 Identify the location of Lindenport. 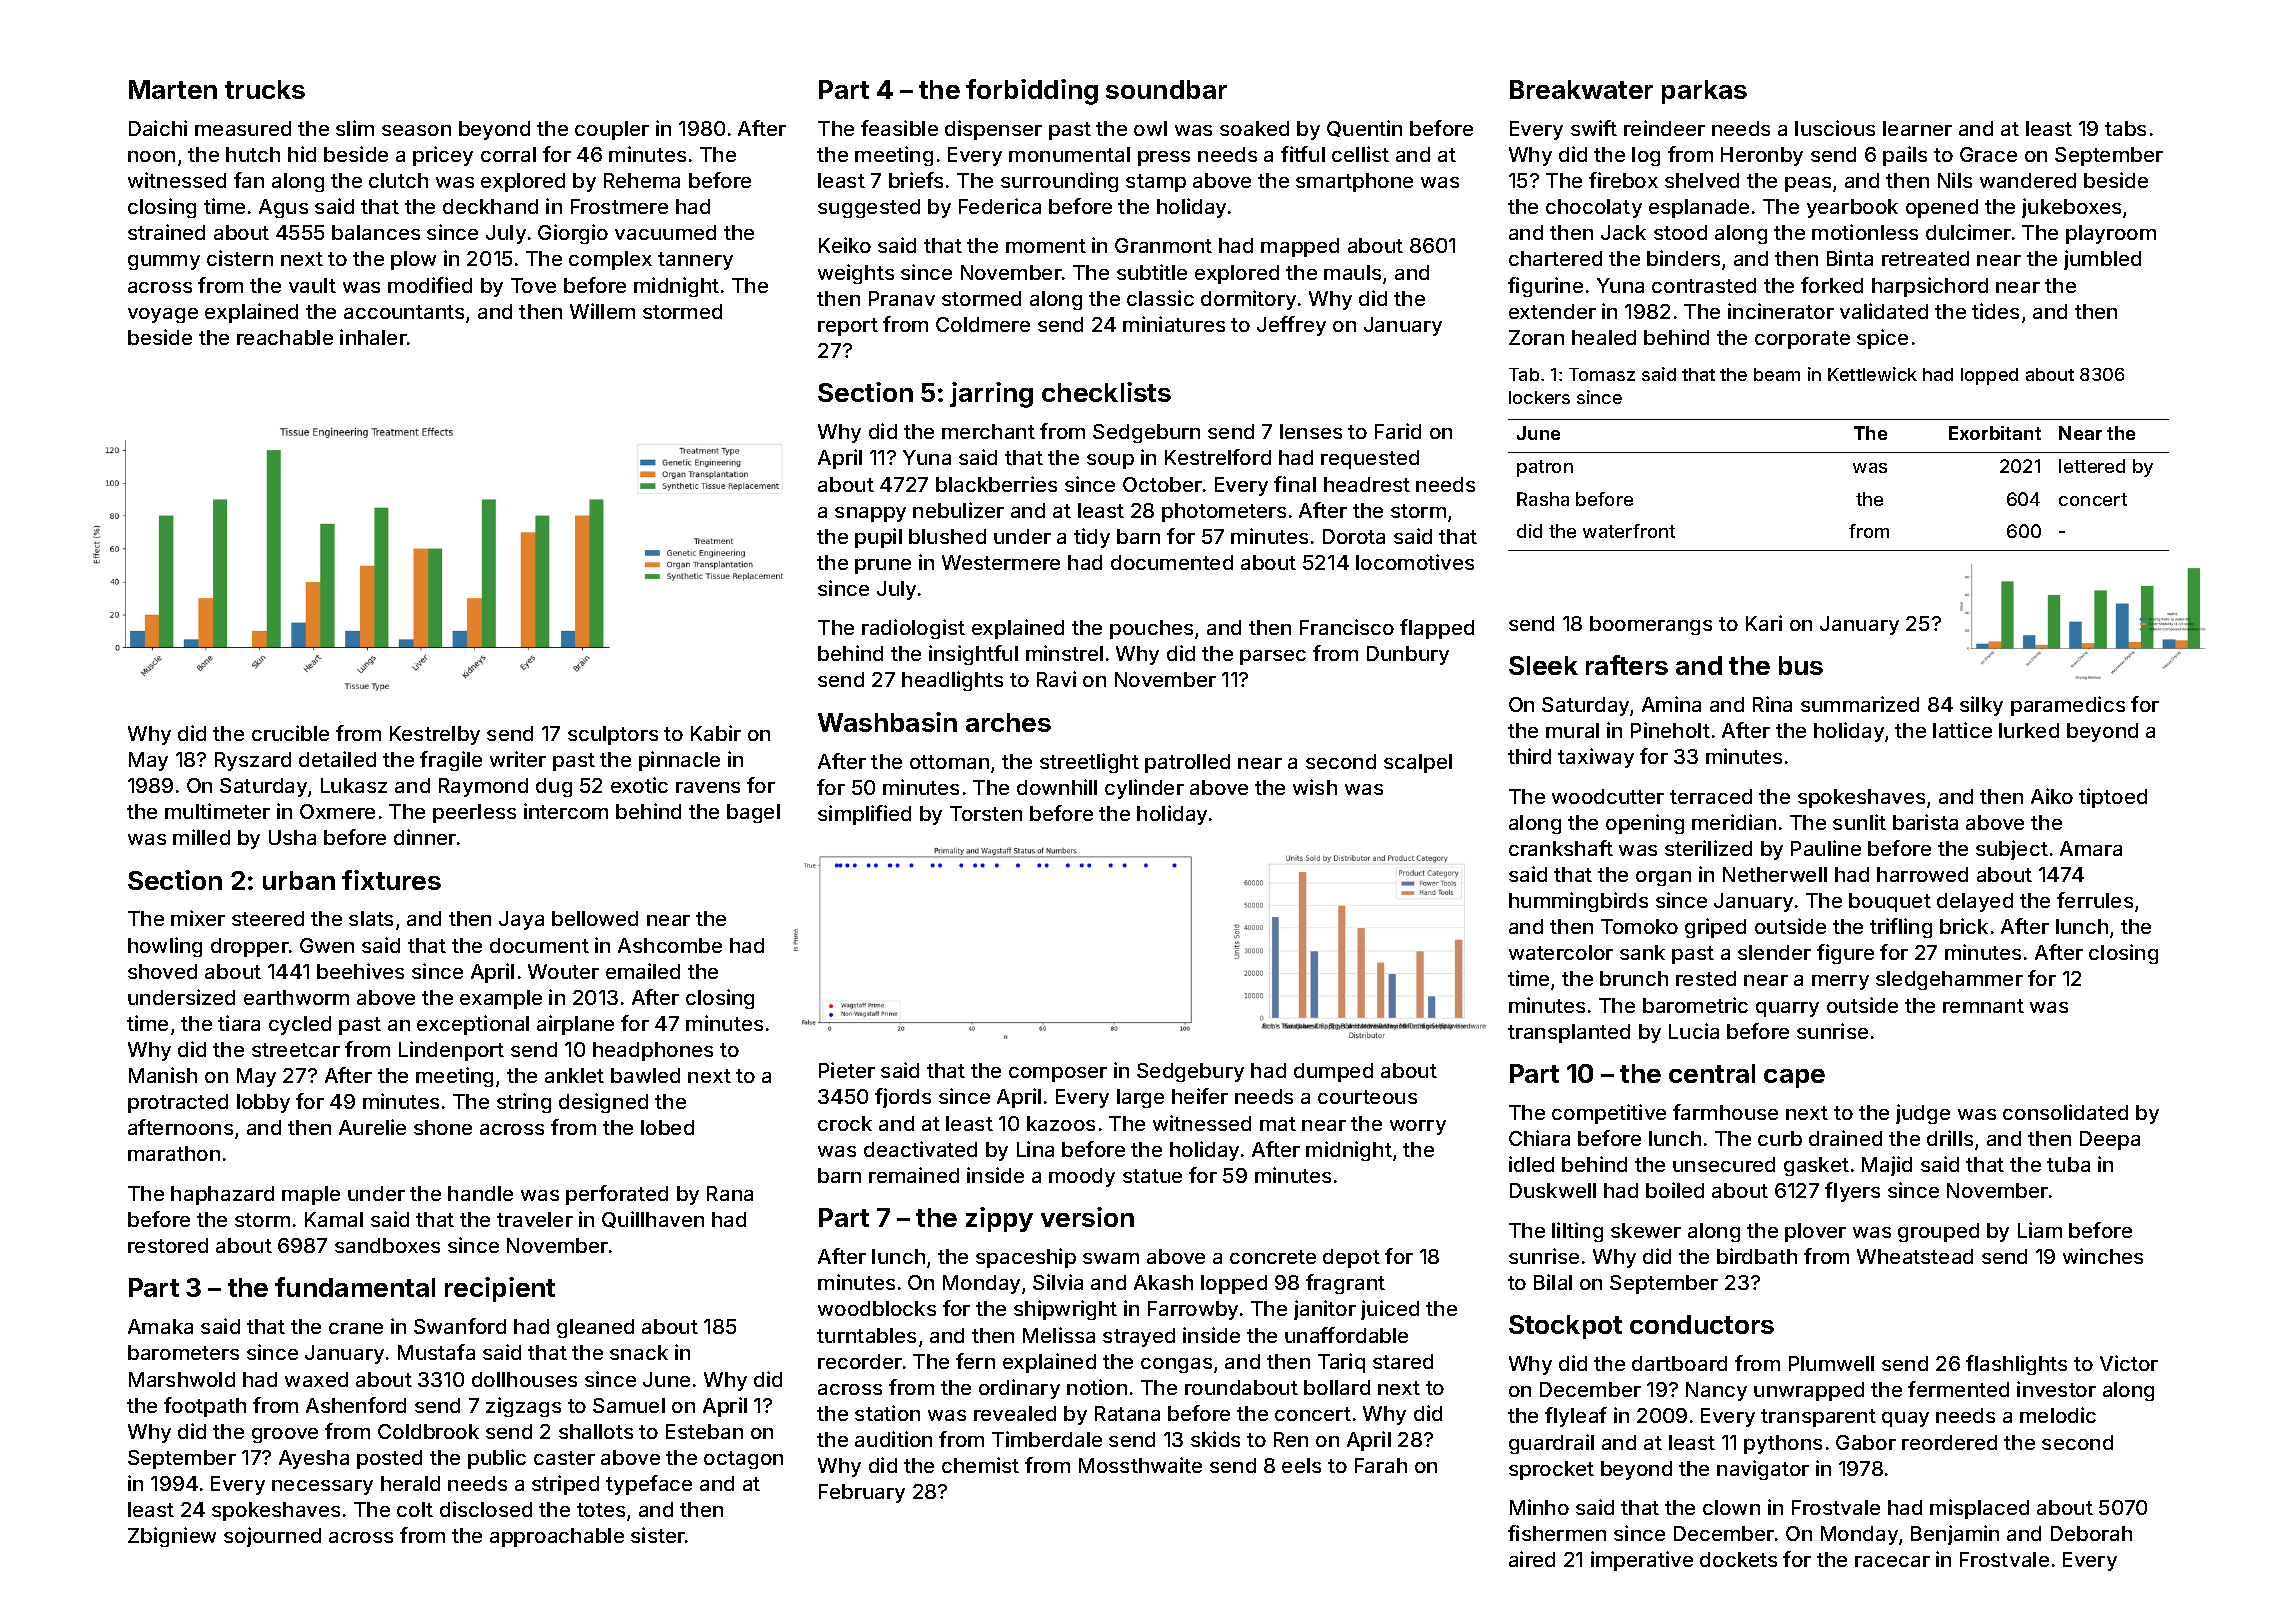
(451, 1051).
